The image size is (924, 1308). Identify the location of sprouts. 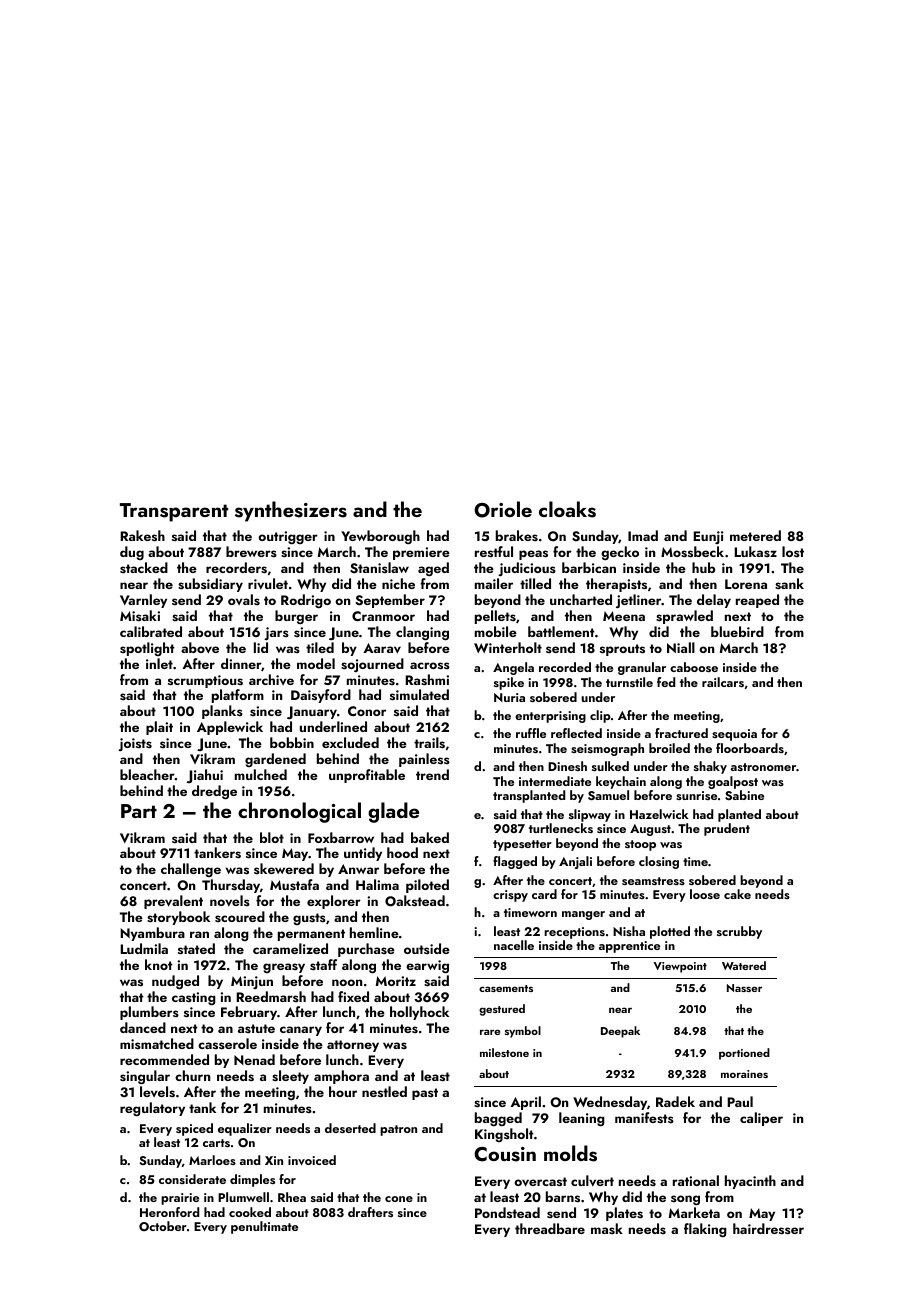
(622, 650).
